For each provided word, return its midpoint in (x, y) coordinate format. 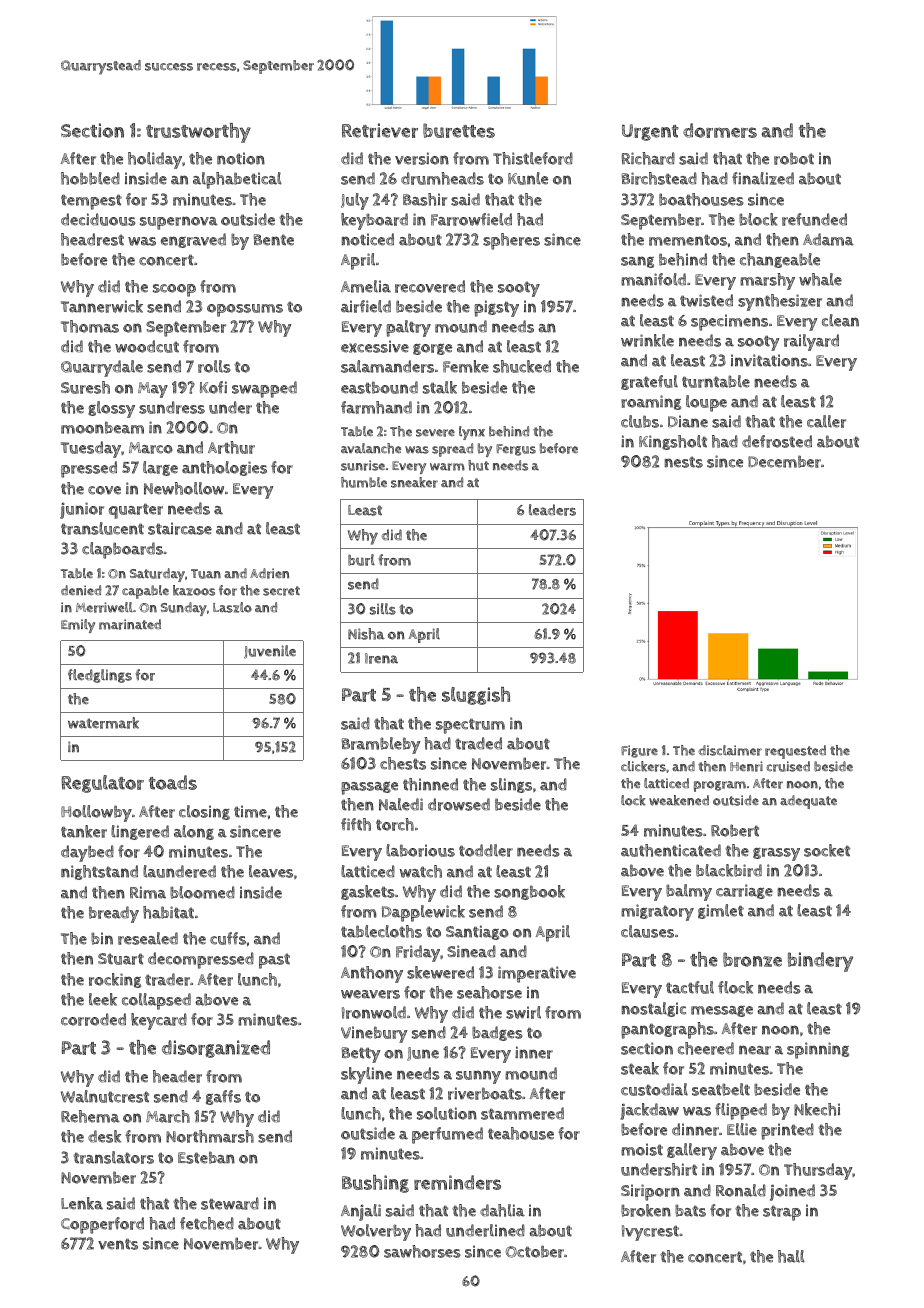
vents (118, 1244)
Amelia (366, 286)
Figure (639, 751)
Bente (274, 240)
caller (826, 421)
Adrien (269, 573)
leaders (552, 510)
